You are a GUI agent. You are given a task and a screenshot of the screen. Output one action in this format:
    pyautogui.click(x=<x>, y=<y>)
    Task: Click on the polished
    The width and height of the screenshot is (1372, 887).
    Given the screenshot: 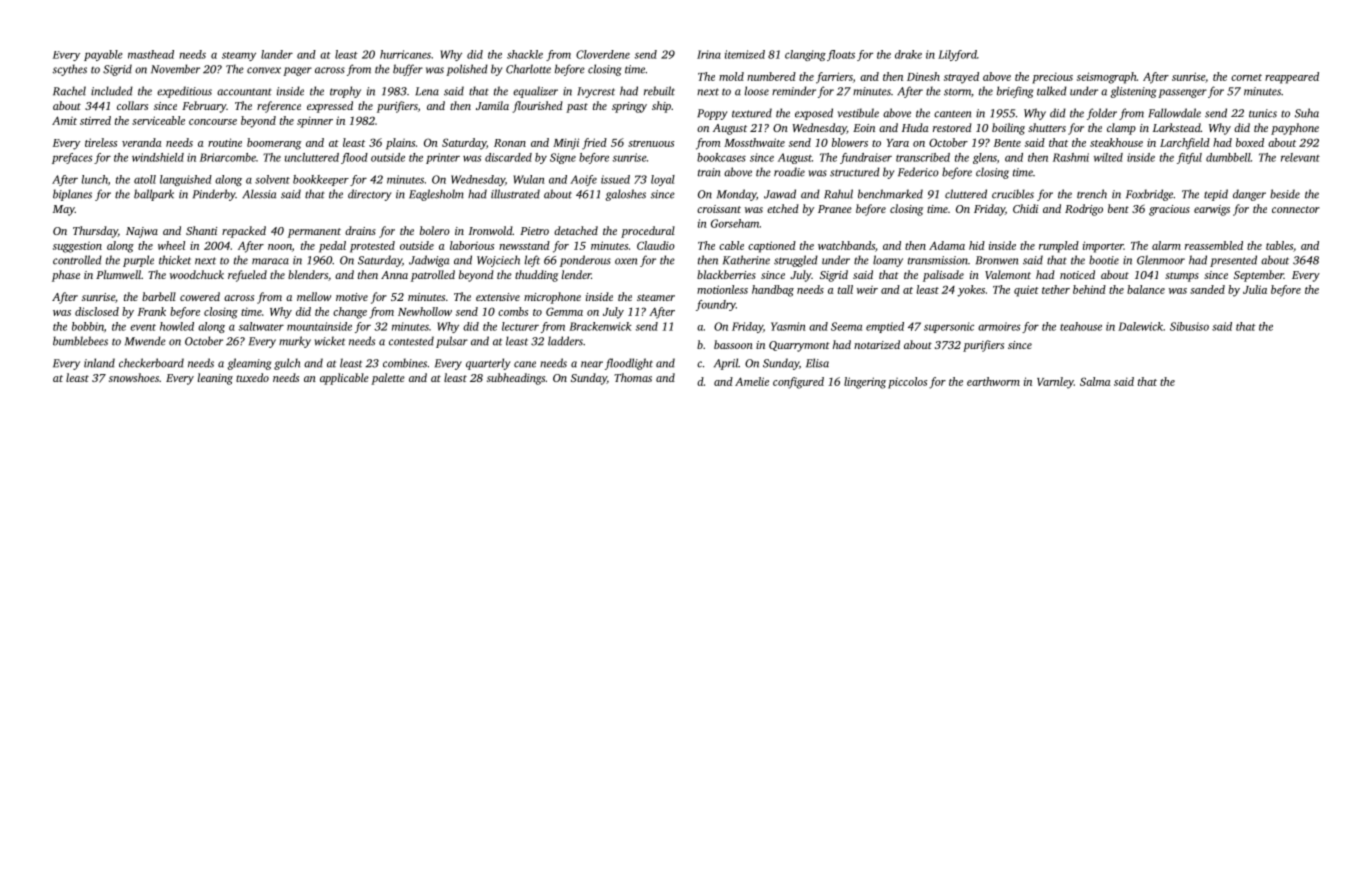 What is the action you would take?
    pyautogui.click(x=467, y=70)
